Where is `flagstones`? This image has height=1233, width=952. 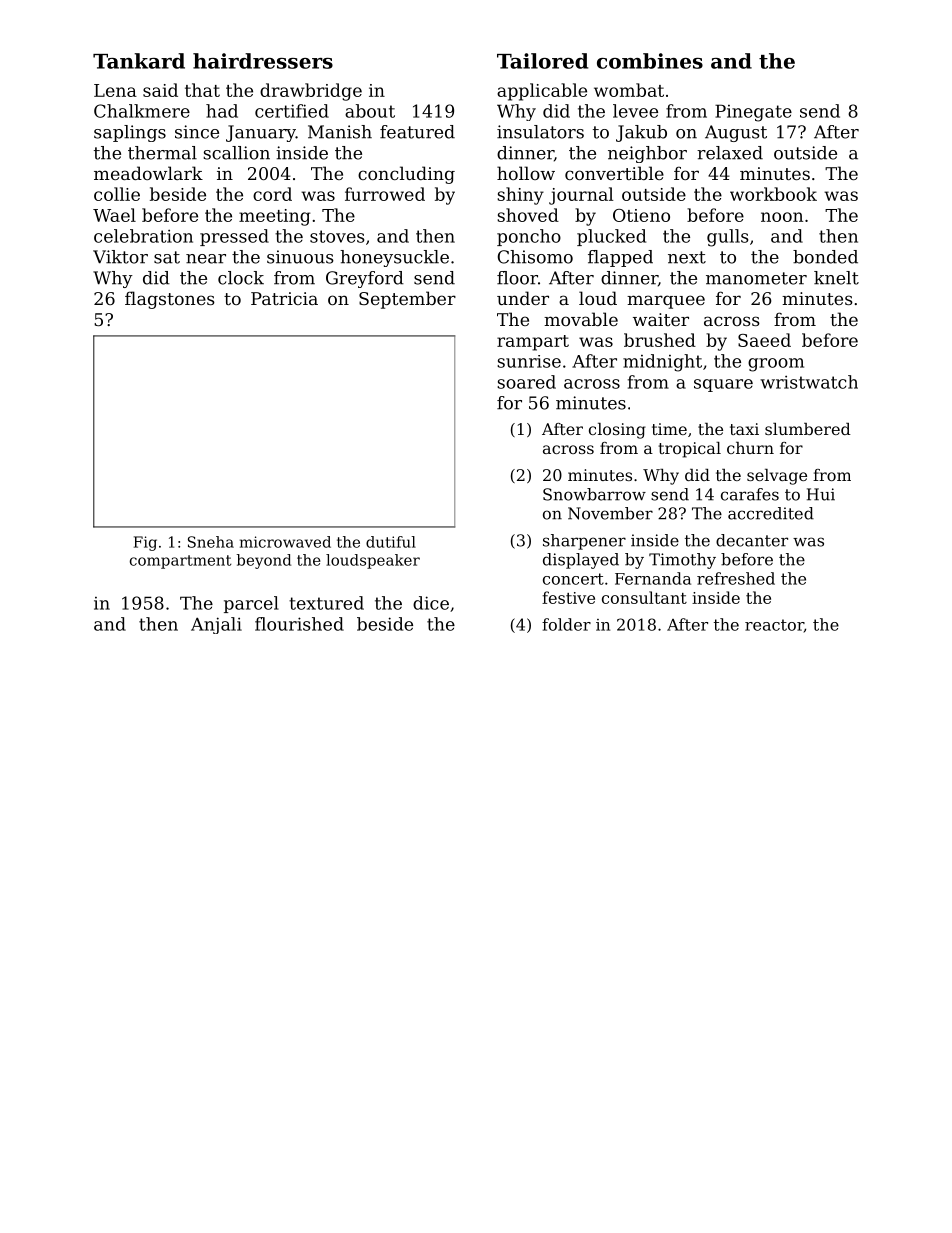
flagstones is located at coordinates (170, 300).
